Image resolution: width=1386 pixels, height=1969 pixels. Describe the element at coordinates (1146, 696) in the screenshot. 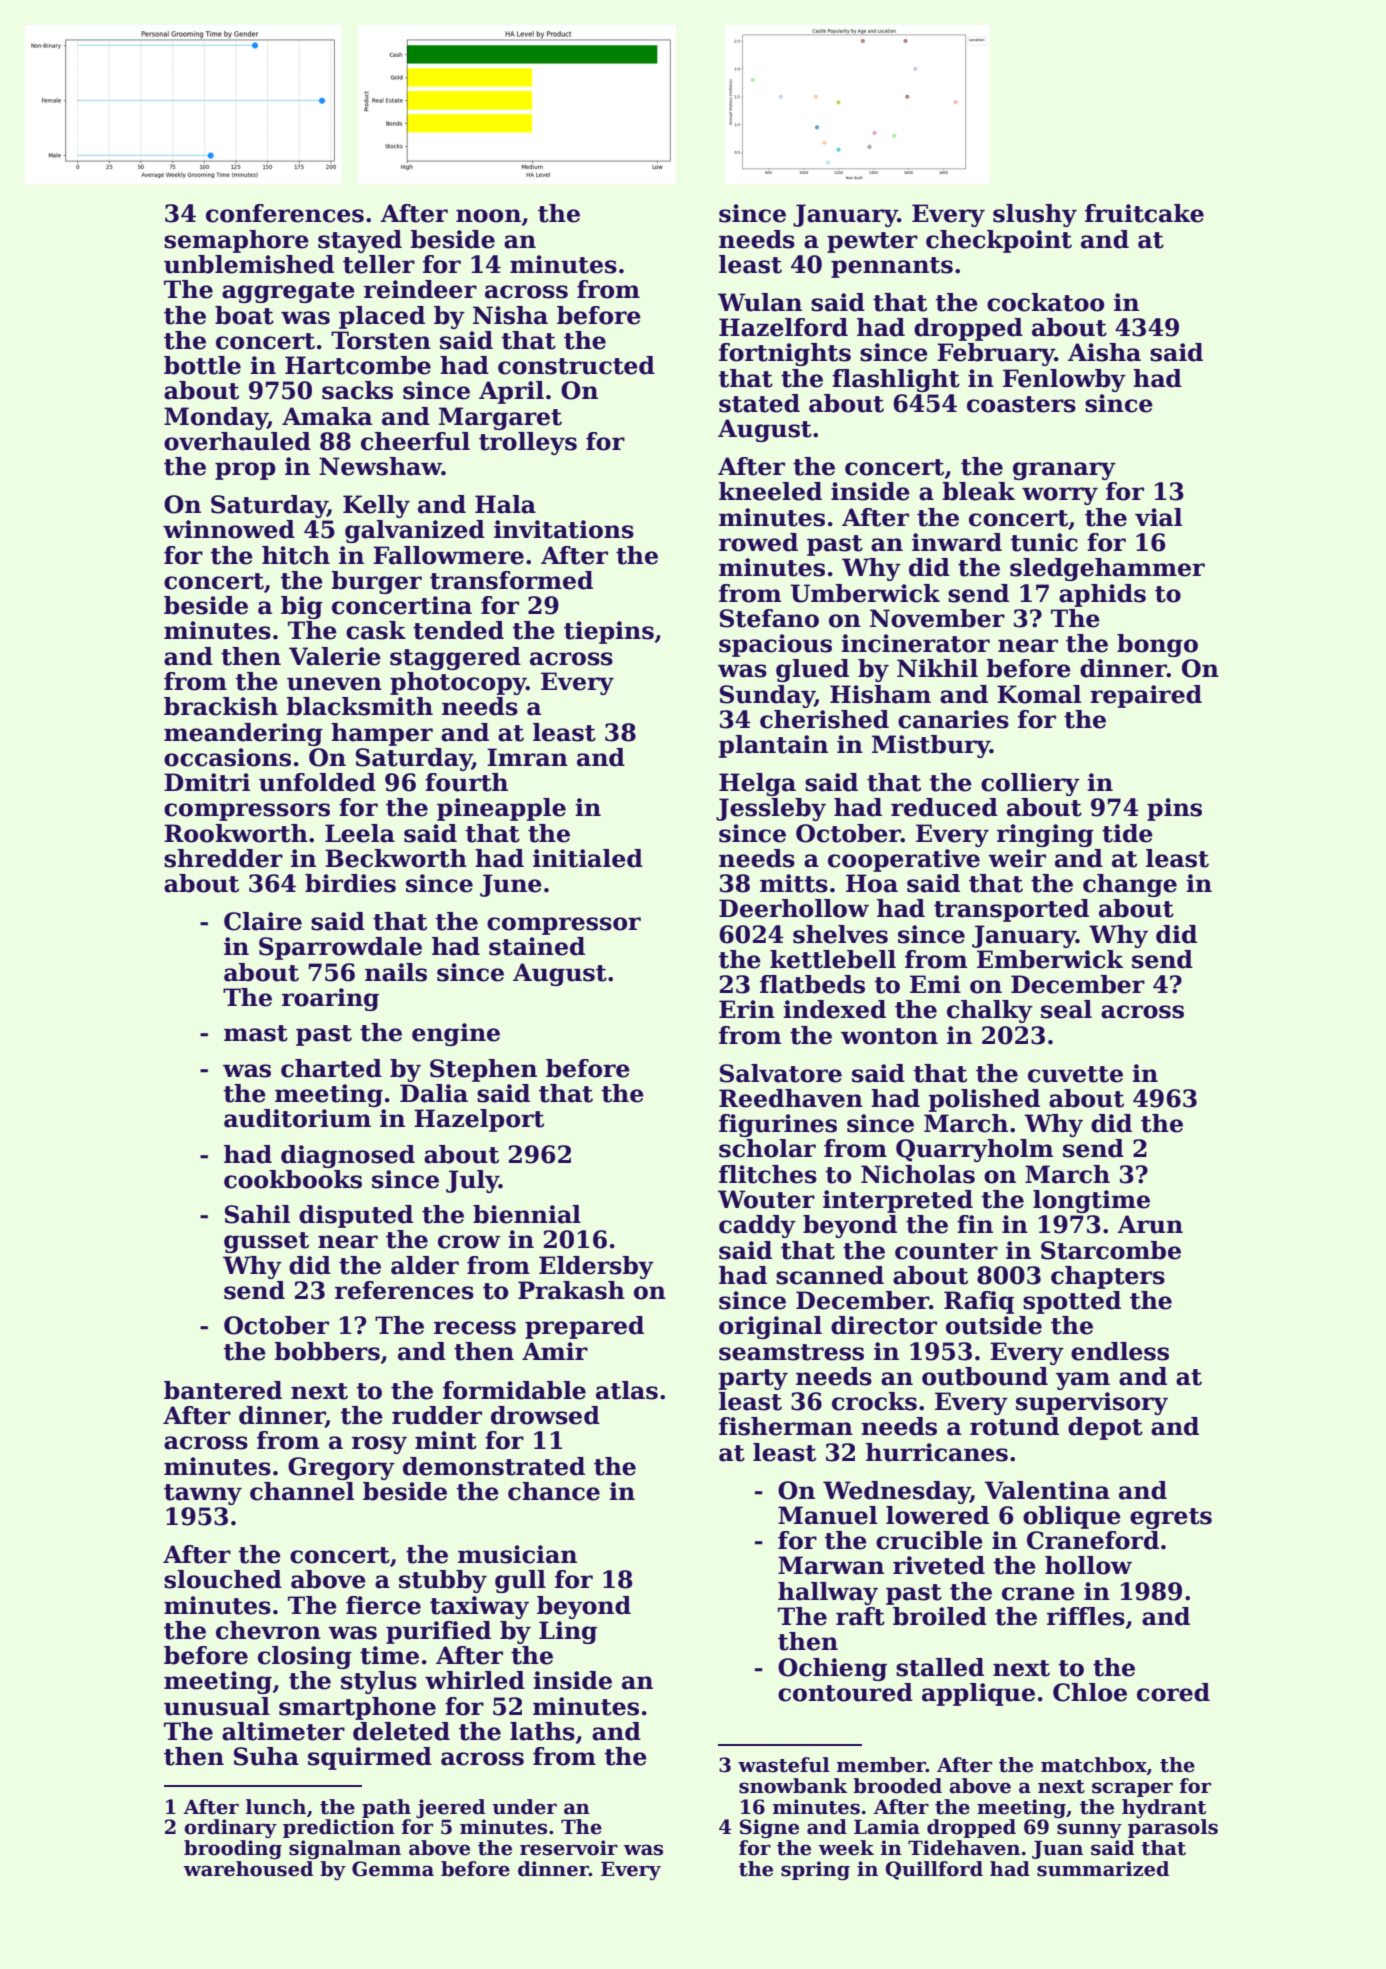

I see `repaired` at that location.
